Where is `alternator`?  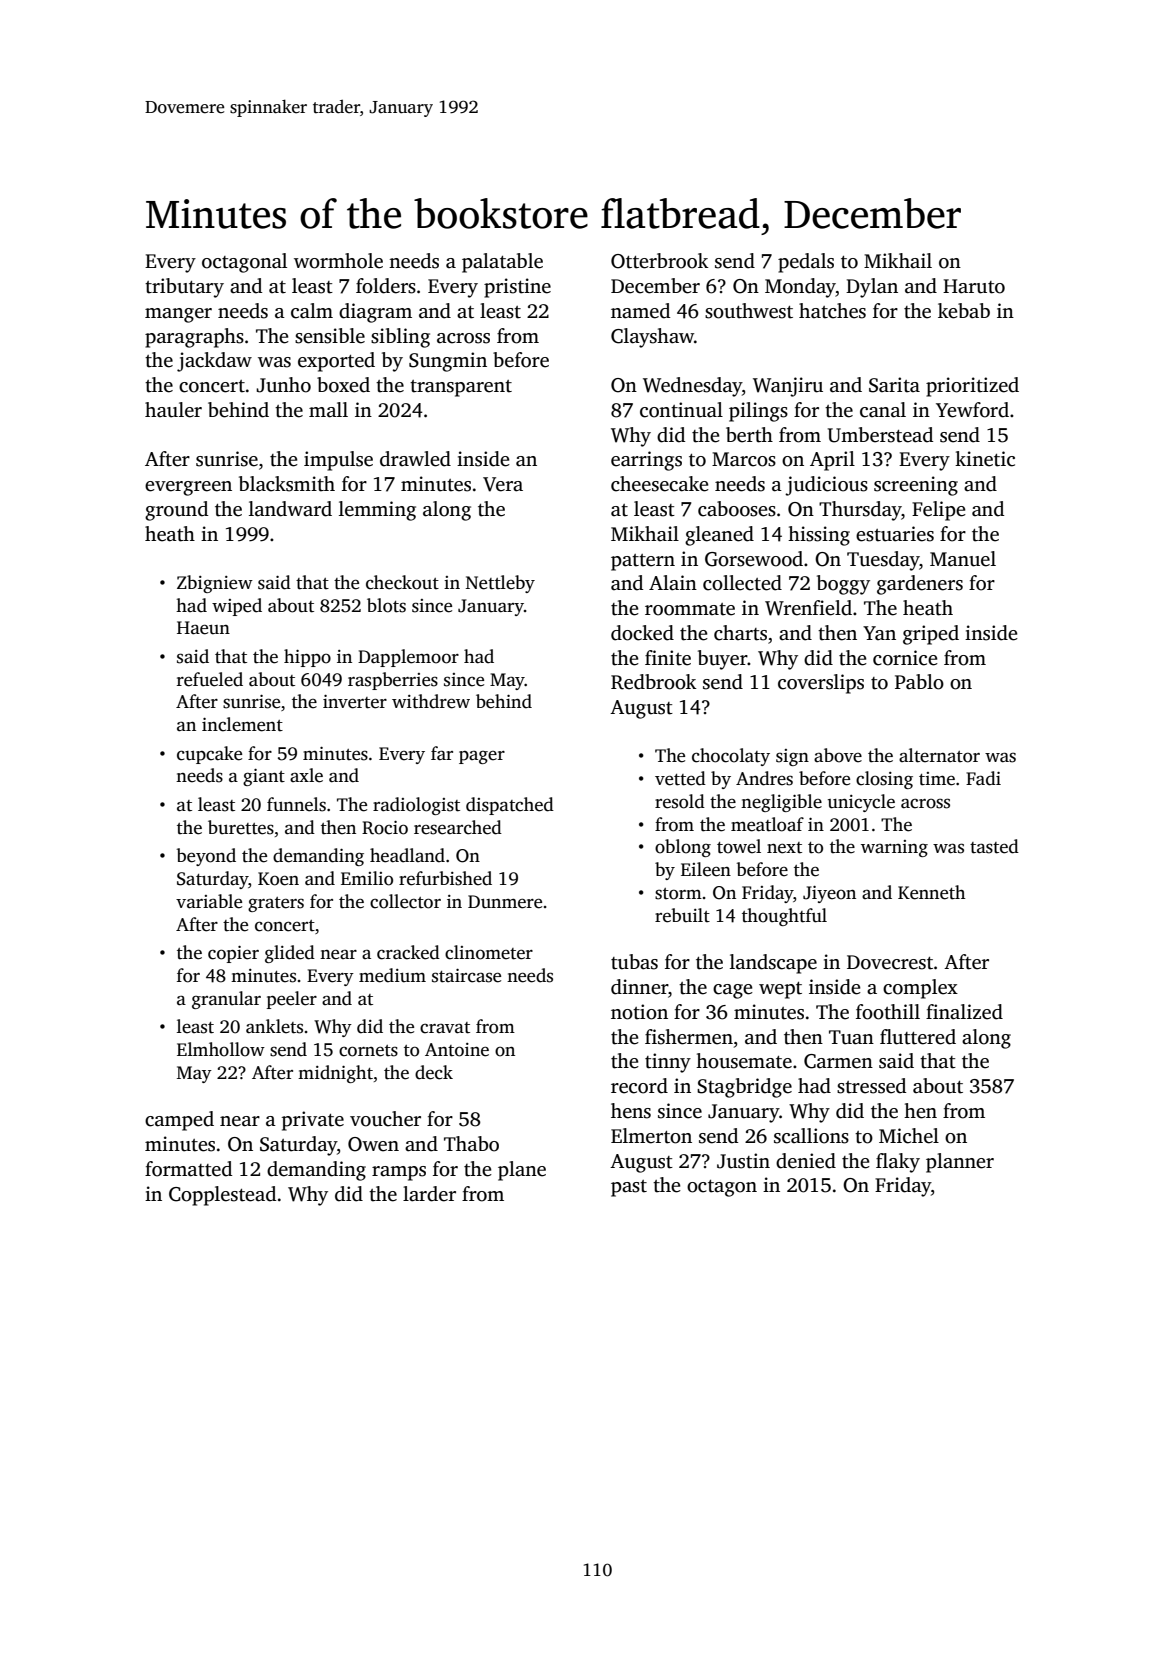
alternator is located at coordinates (939, 755).
